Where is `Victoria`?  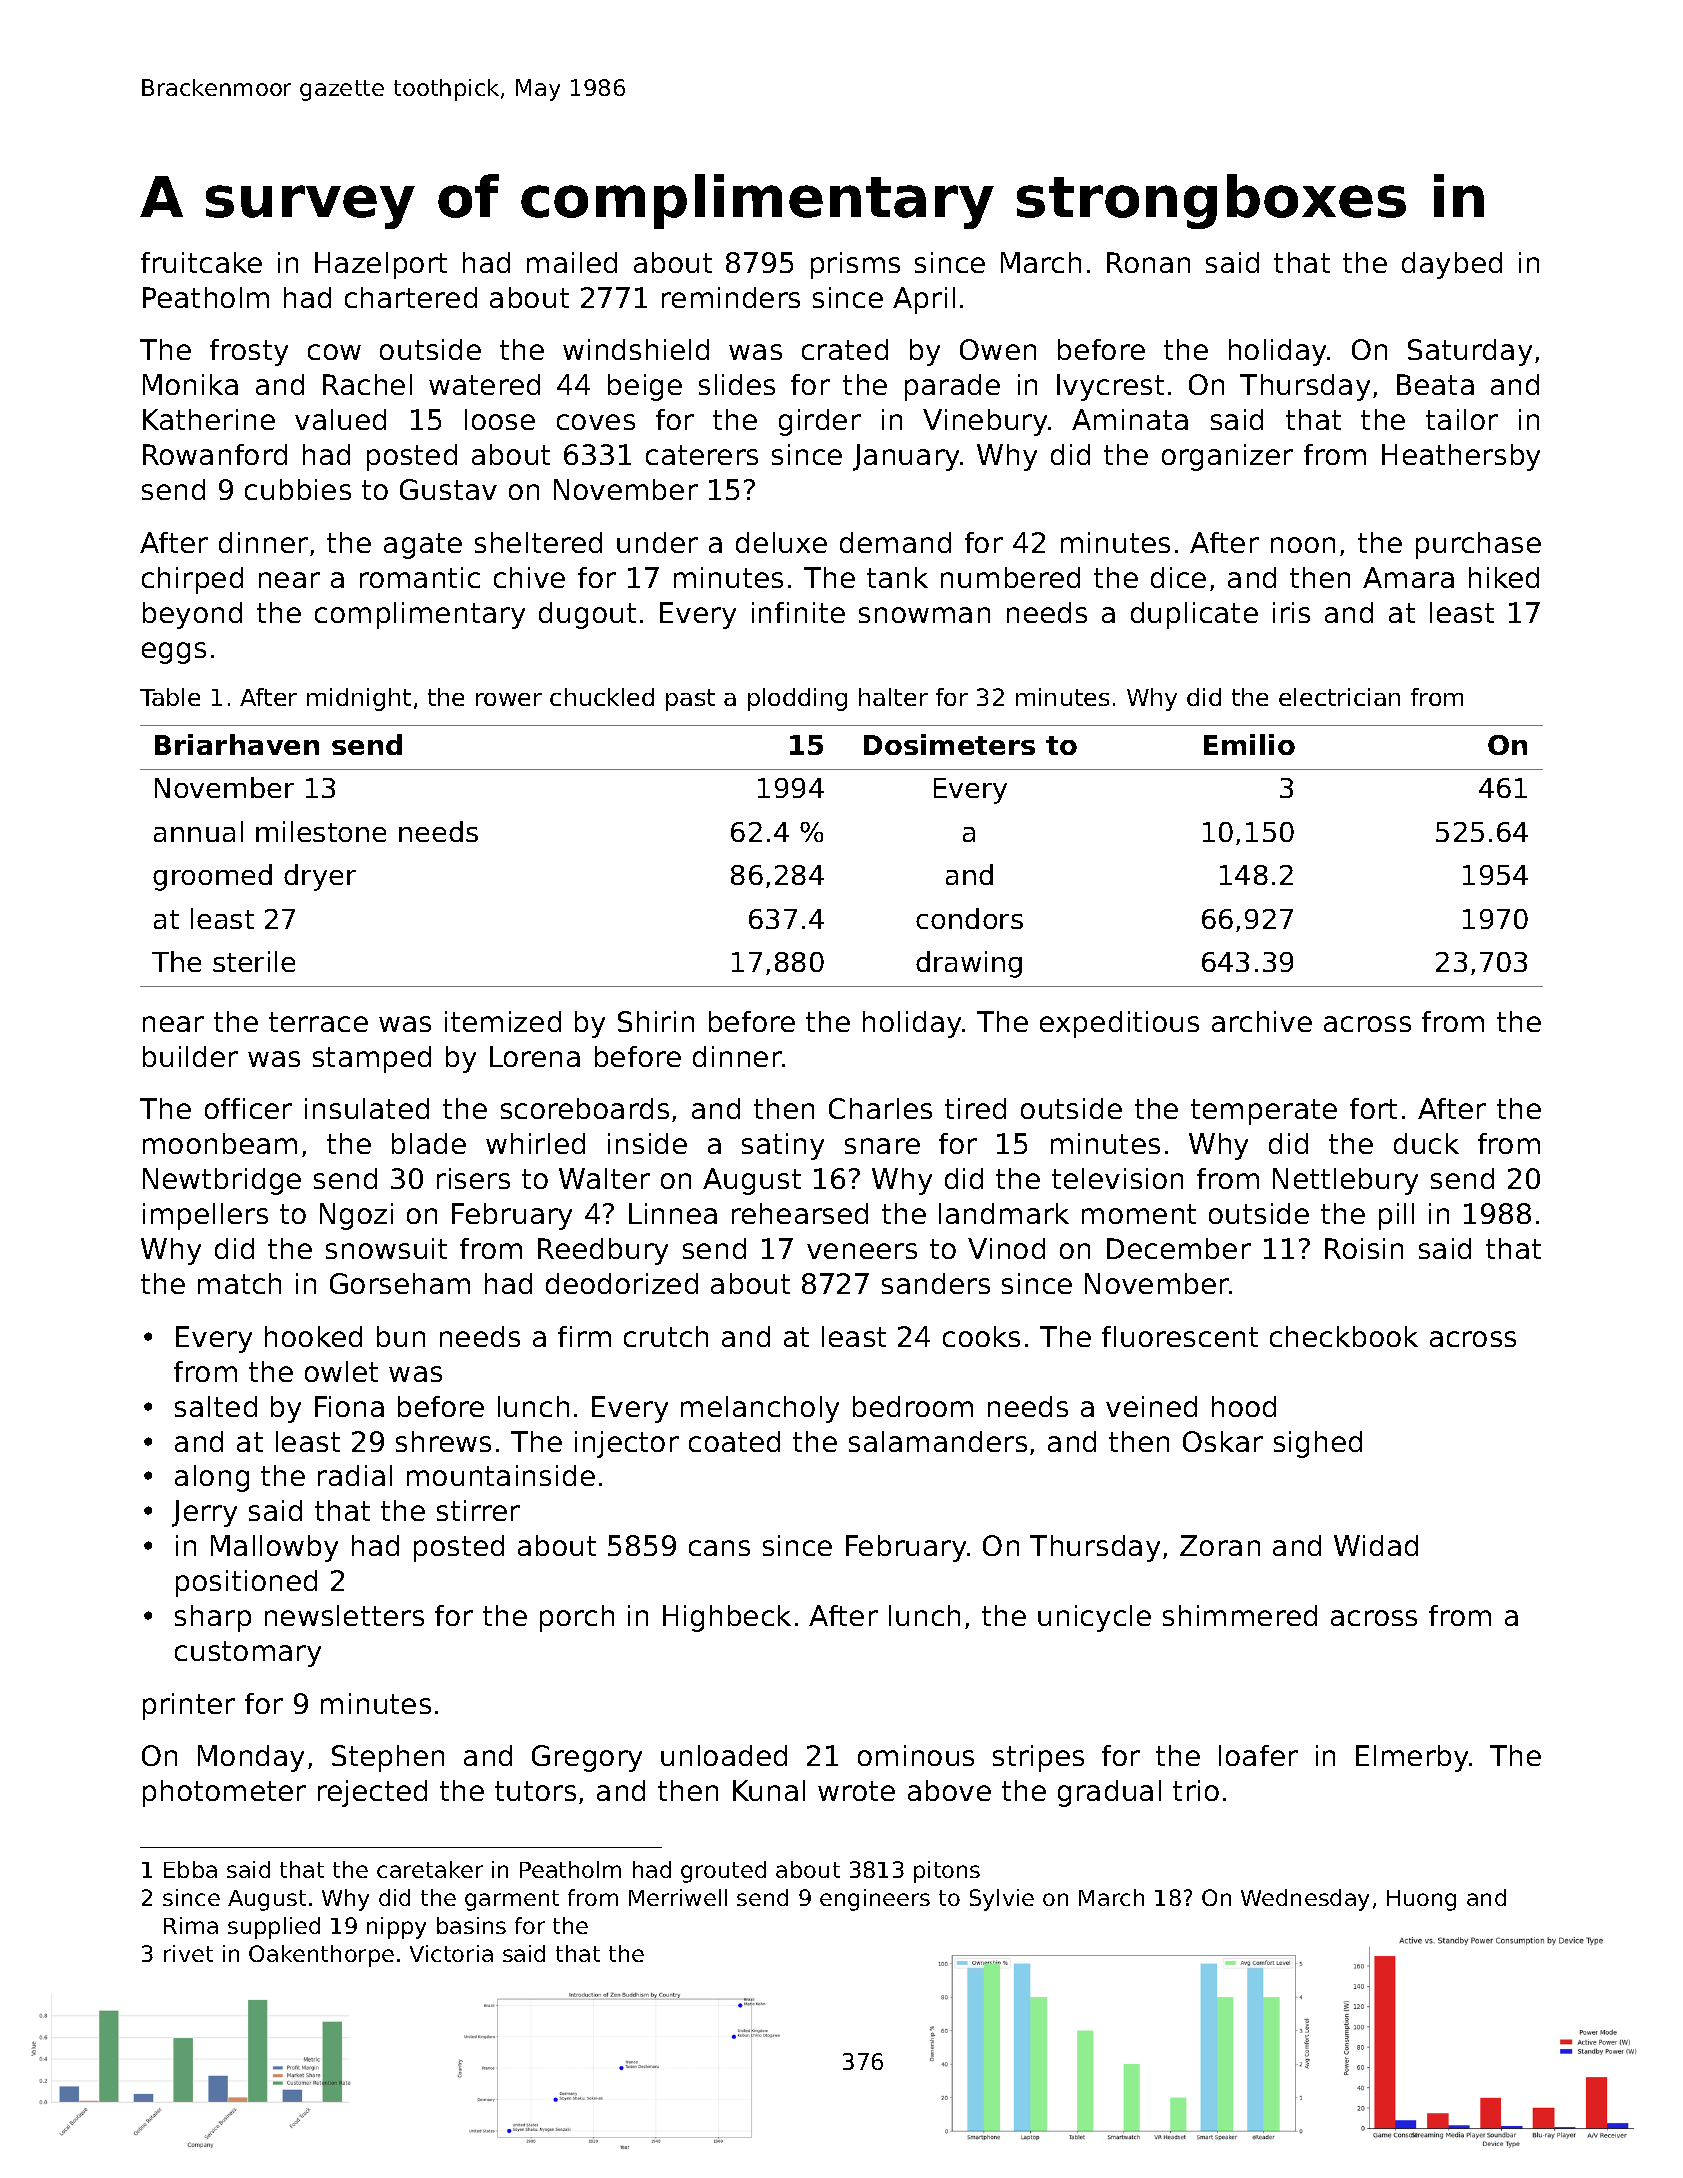 Victoria is located at coordinates (451, 1953).
